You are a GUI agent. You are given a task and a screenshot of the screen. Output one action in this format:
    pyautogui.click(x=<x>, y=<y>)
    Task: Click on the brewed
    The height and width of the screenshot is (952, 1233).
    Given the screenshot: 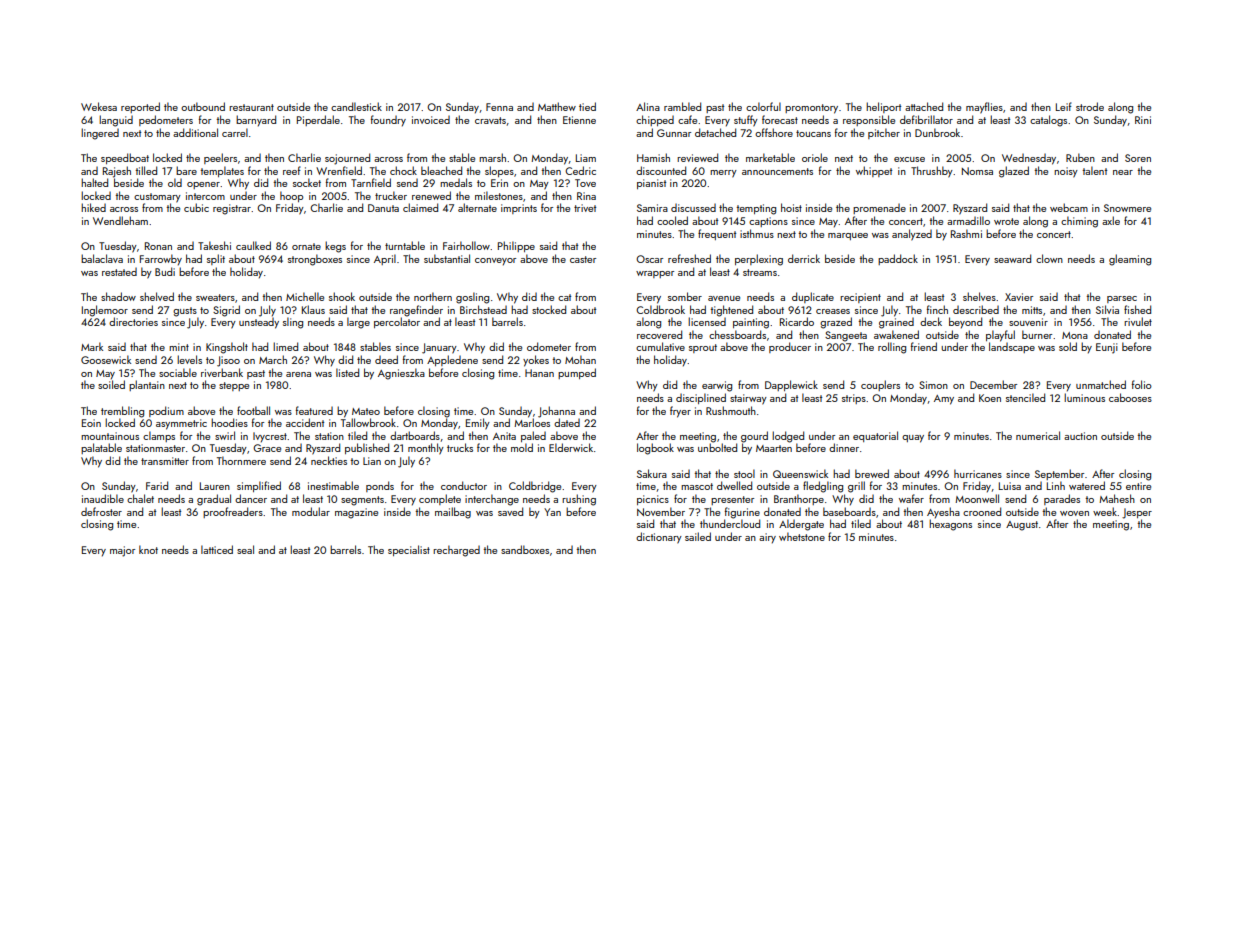 What is the action you would take?
    pyautogui.click(x=872, y=473)
